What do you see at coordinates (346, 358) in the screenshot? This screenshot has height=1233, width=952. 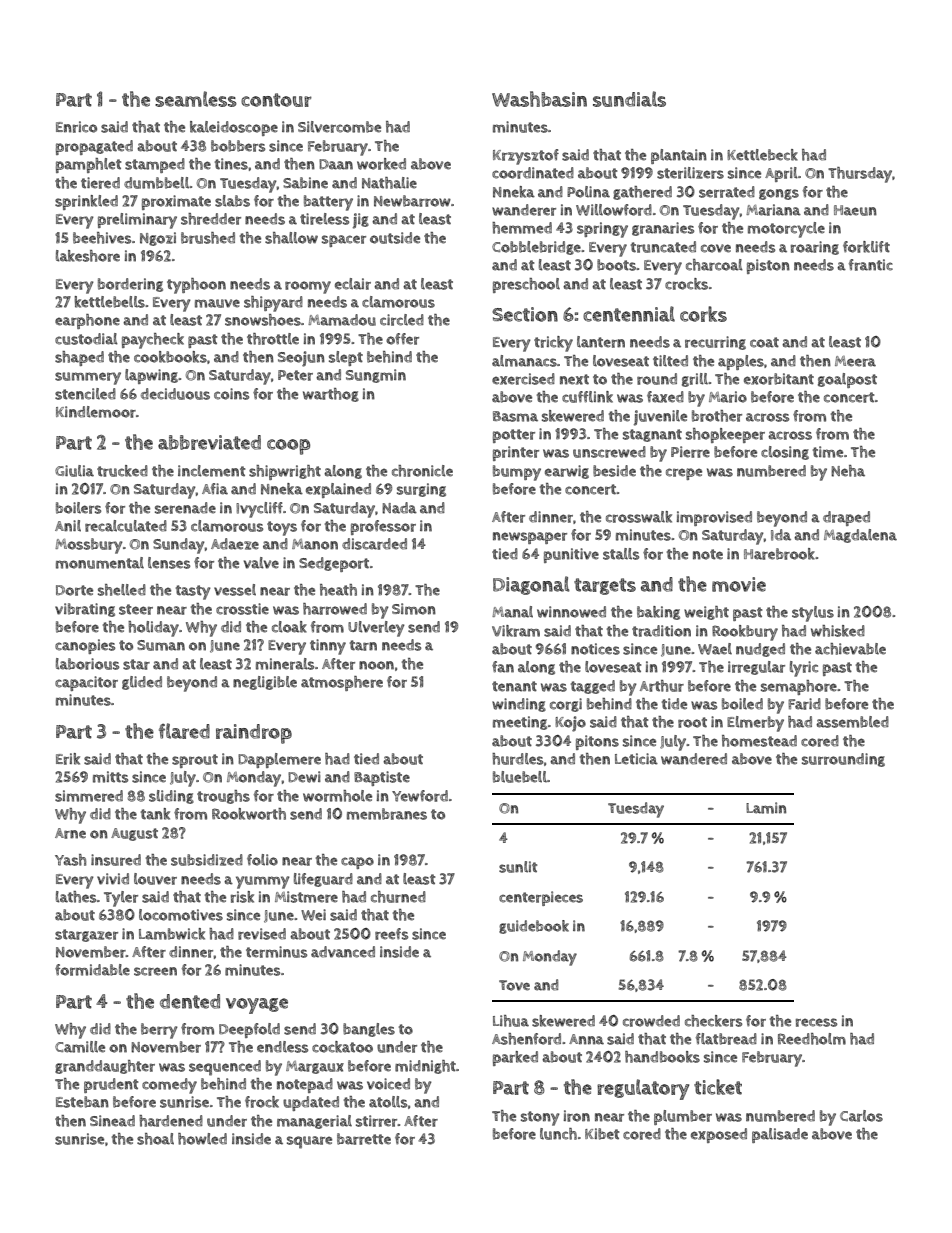 I see `slept` at bounding box center [346, 358].
